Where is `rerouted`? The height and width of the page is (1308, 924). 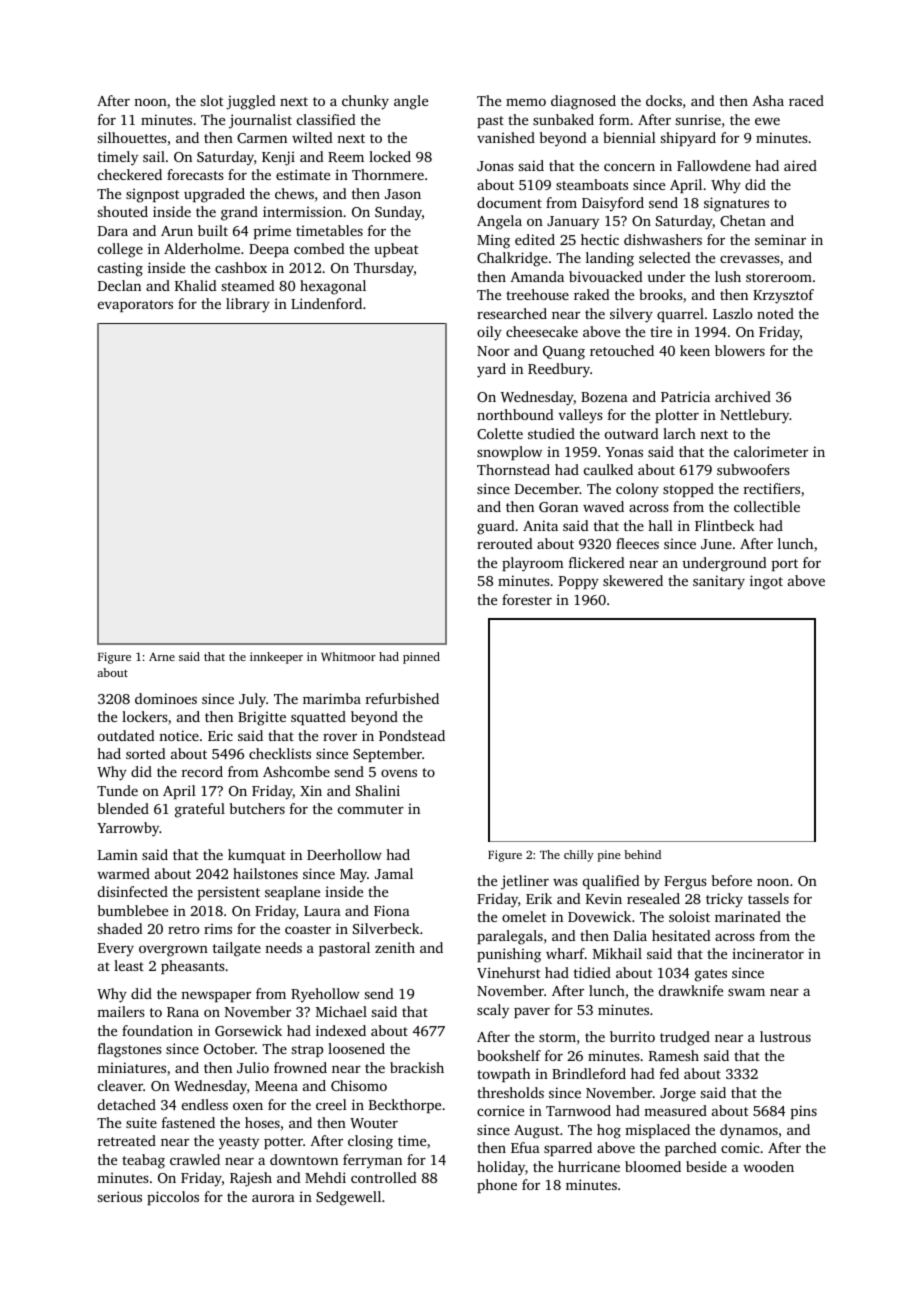
rerouted is located at coordinates (505, 543).
